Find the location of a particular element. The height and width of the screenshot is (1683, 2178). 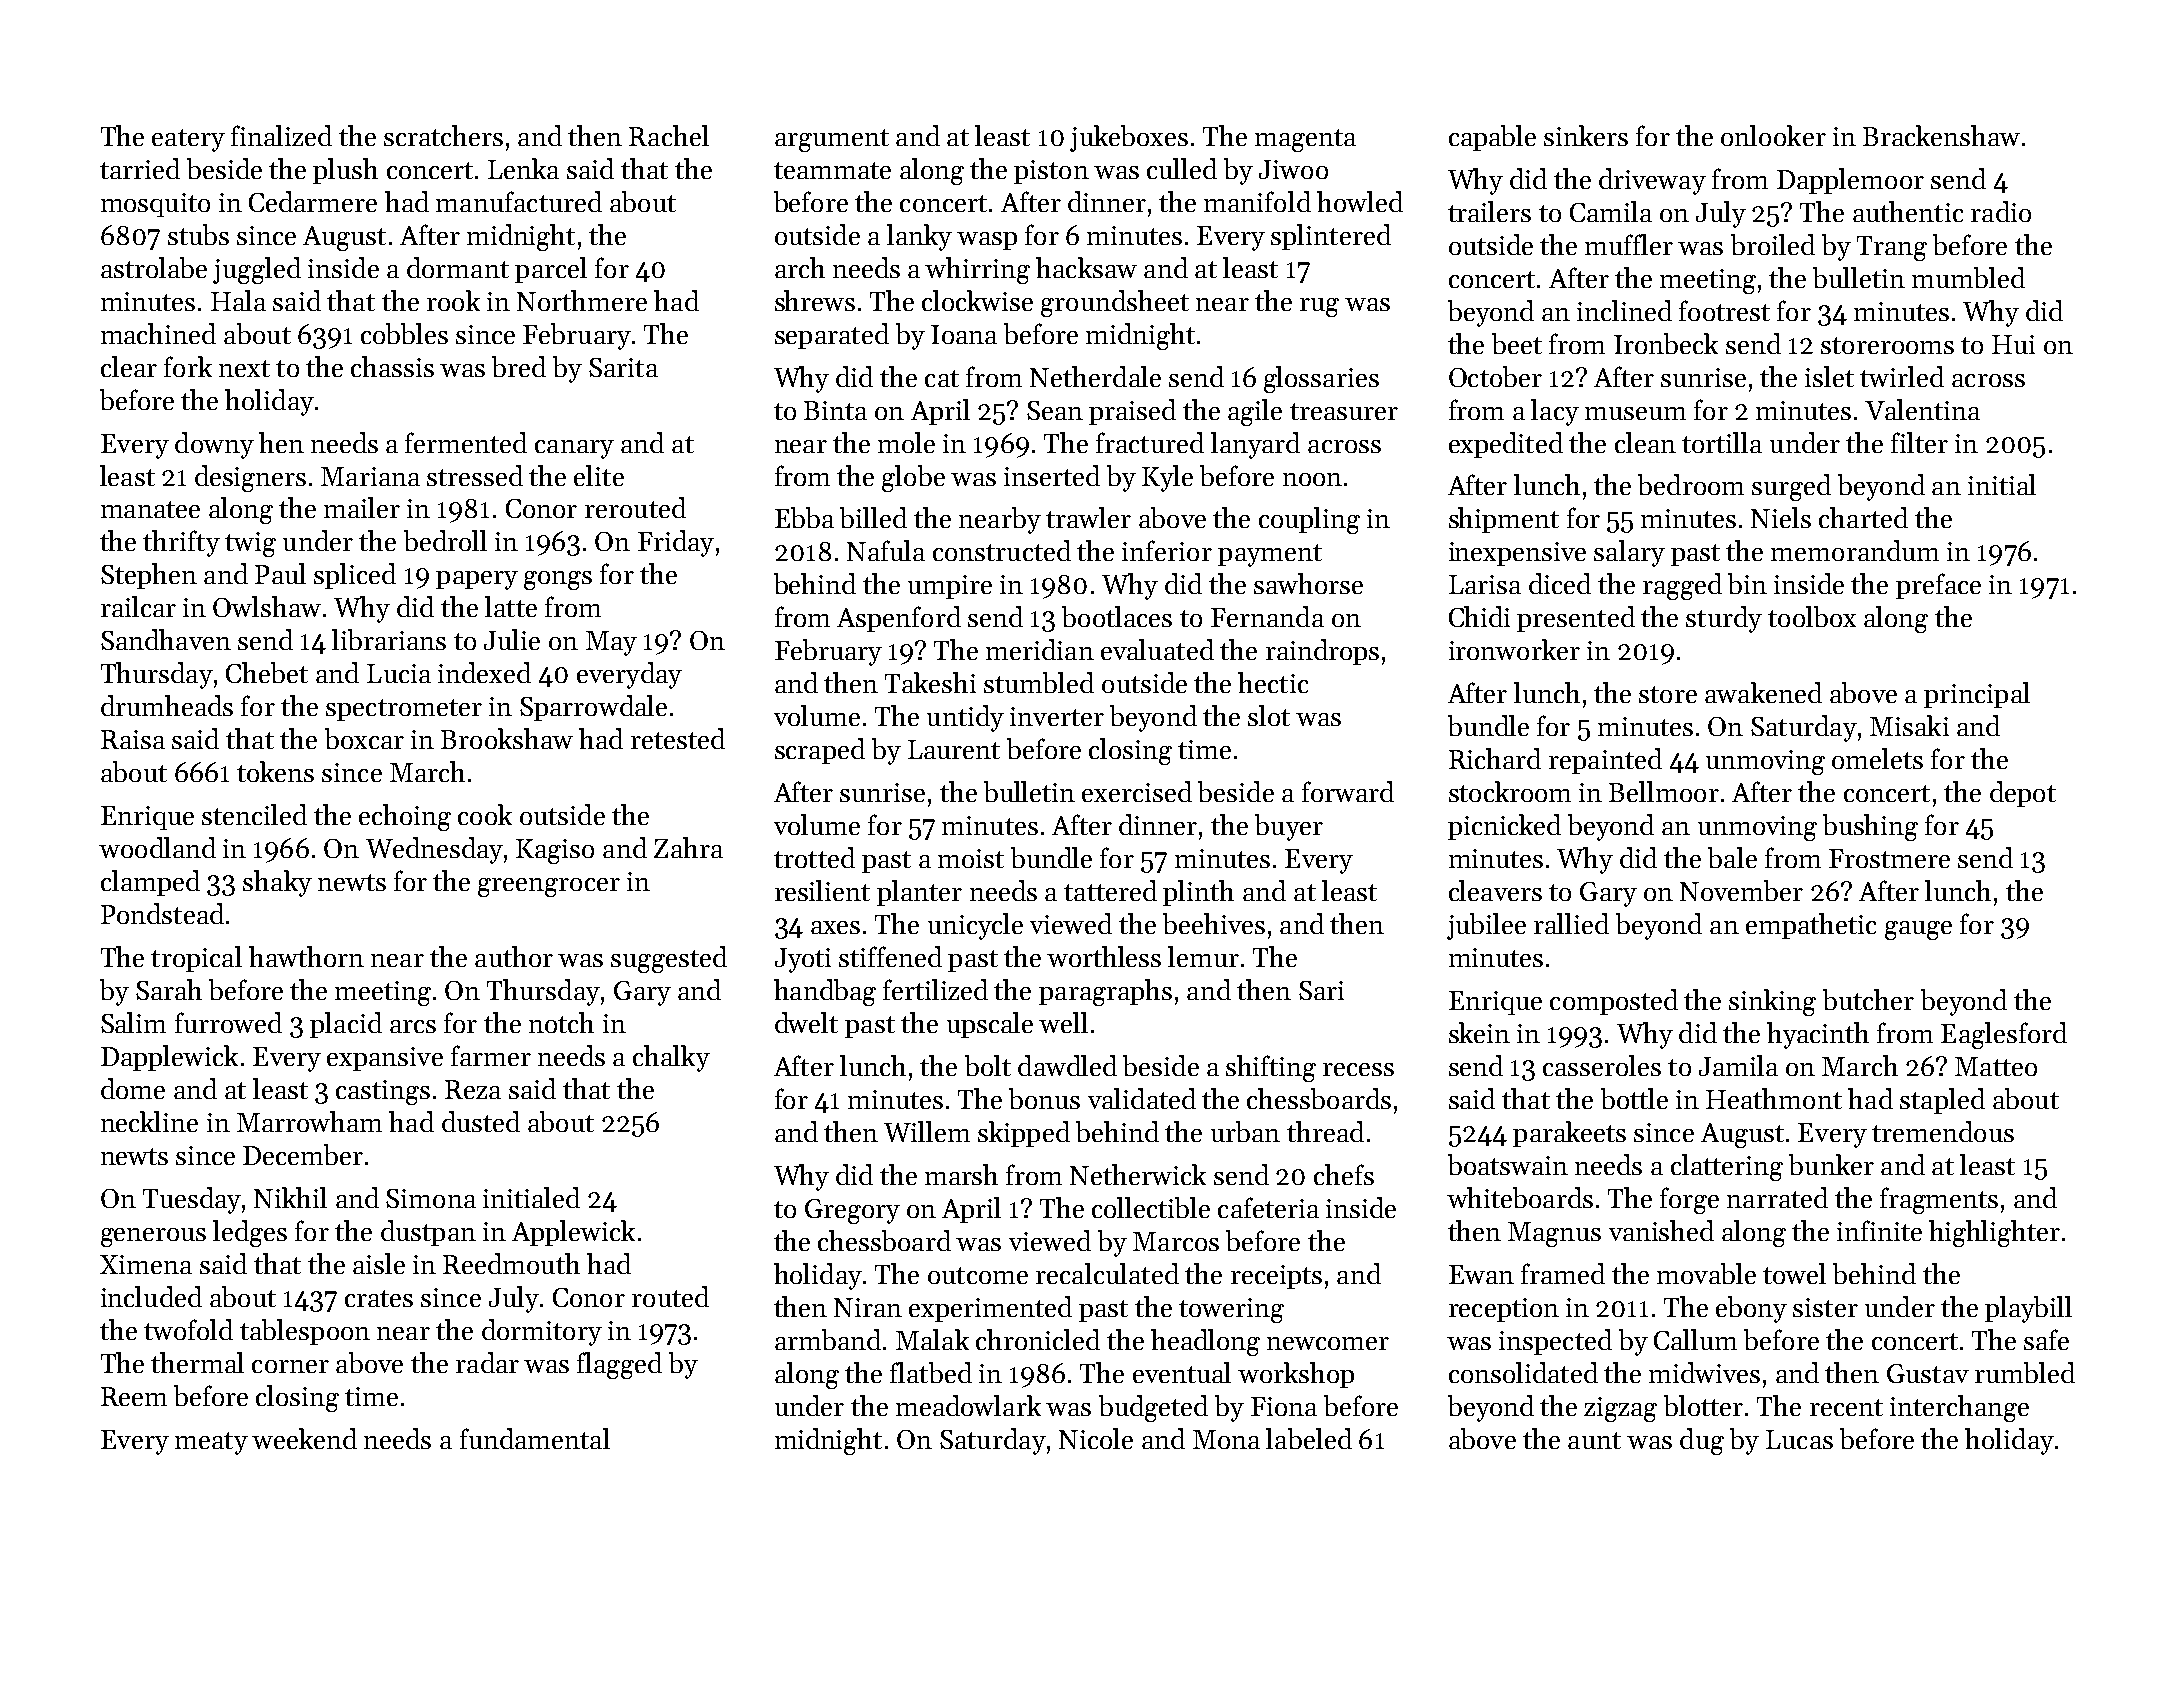

dome is located at coordinates (133, 1088).
